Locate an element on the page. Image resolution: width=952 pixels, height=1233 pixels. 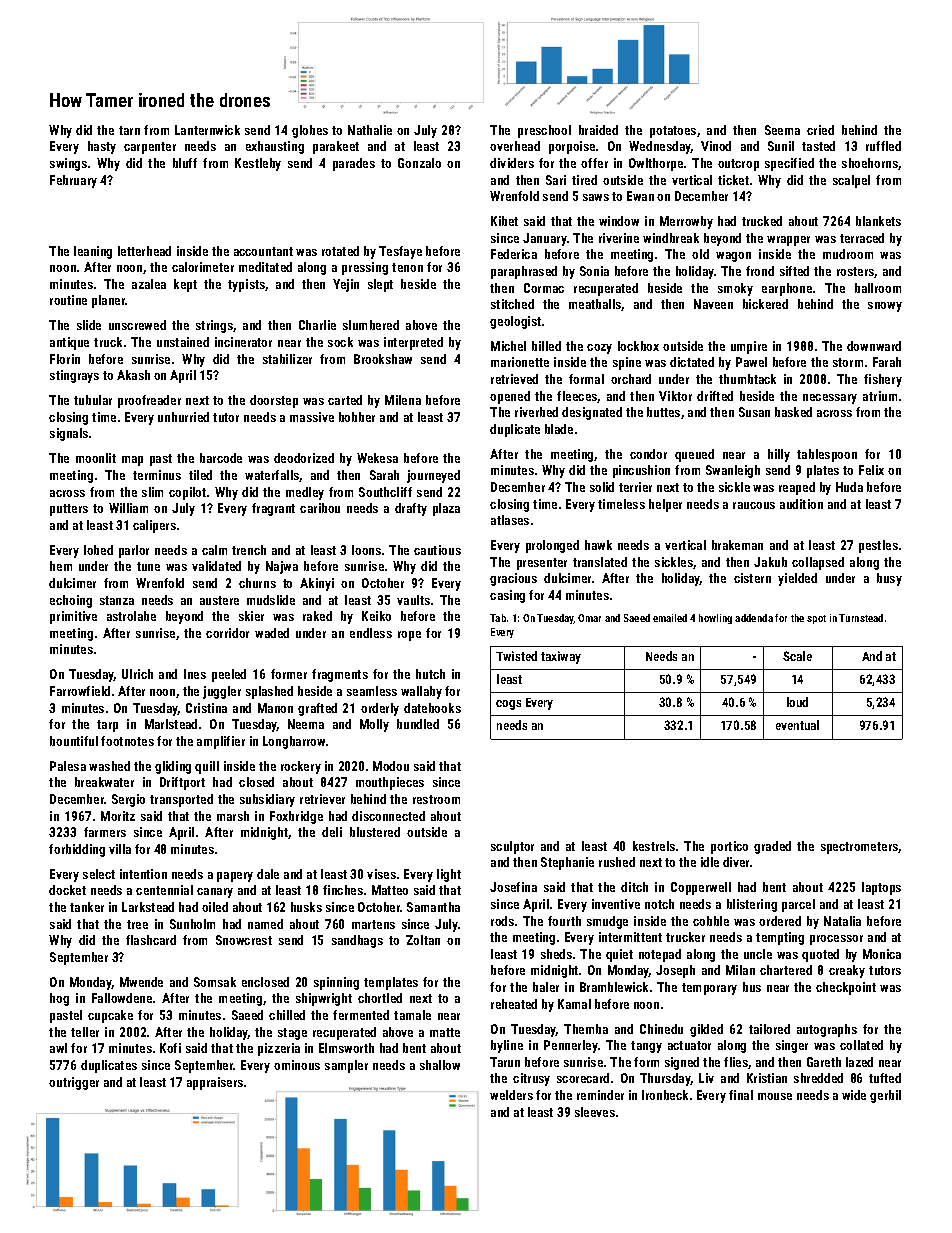
barcode is located at coordinates (221, 458).
